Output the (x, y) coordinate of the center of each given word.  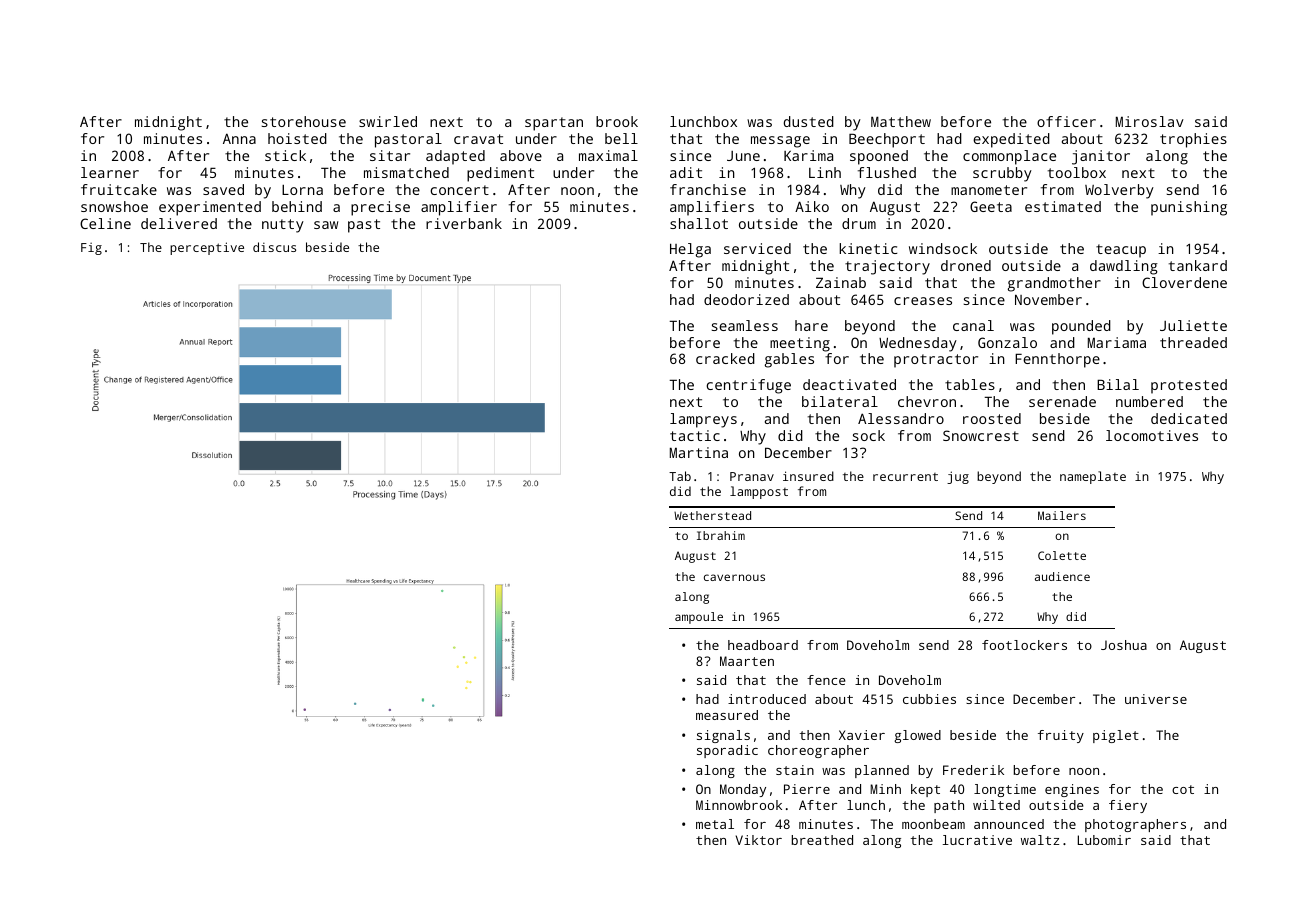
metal (715, 824)
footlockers (1024, 645)
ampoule (699, 618)
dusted (809, 121)
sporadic (727, 751)
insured (808, 476)
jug (958, 477)
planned (882, 771)
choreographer (818, 751)
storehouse (304, 121)
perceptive (207, 248)
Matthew (901, 121)
